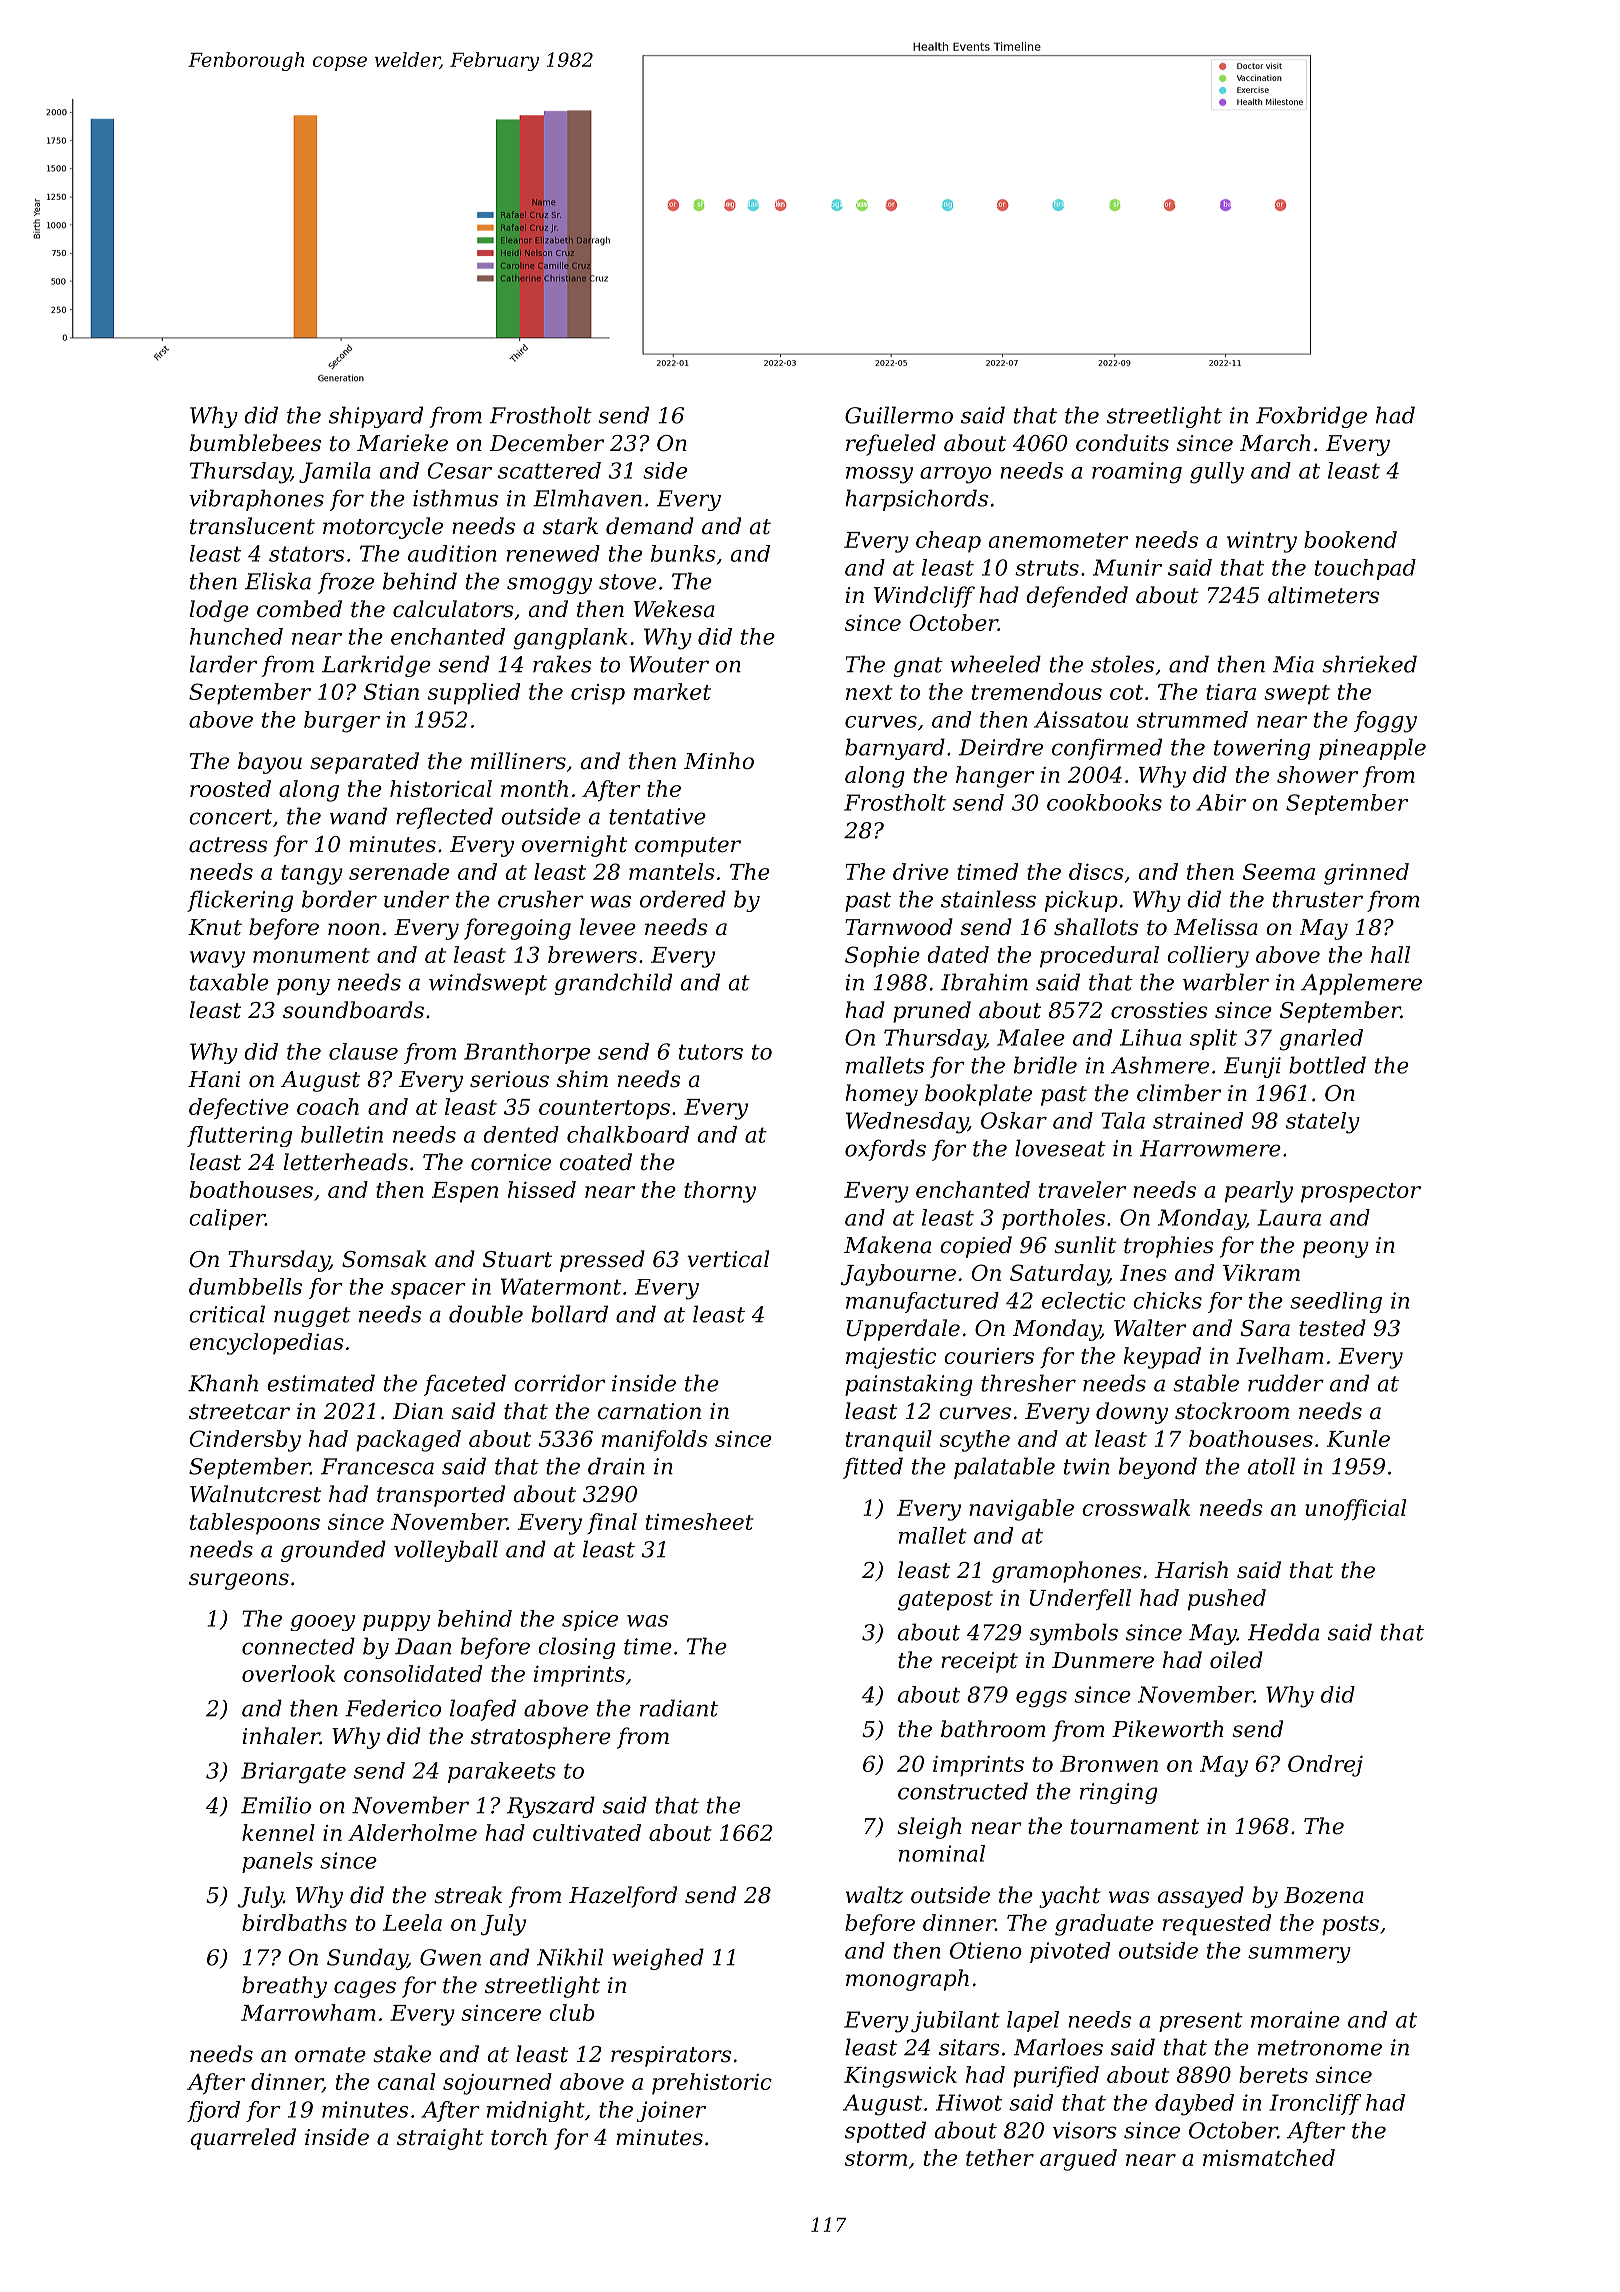 The height and width of the image is (2292, 1620). Describe the element at coordinates (1350, 1926) in the image. I see `posts` at that location.
